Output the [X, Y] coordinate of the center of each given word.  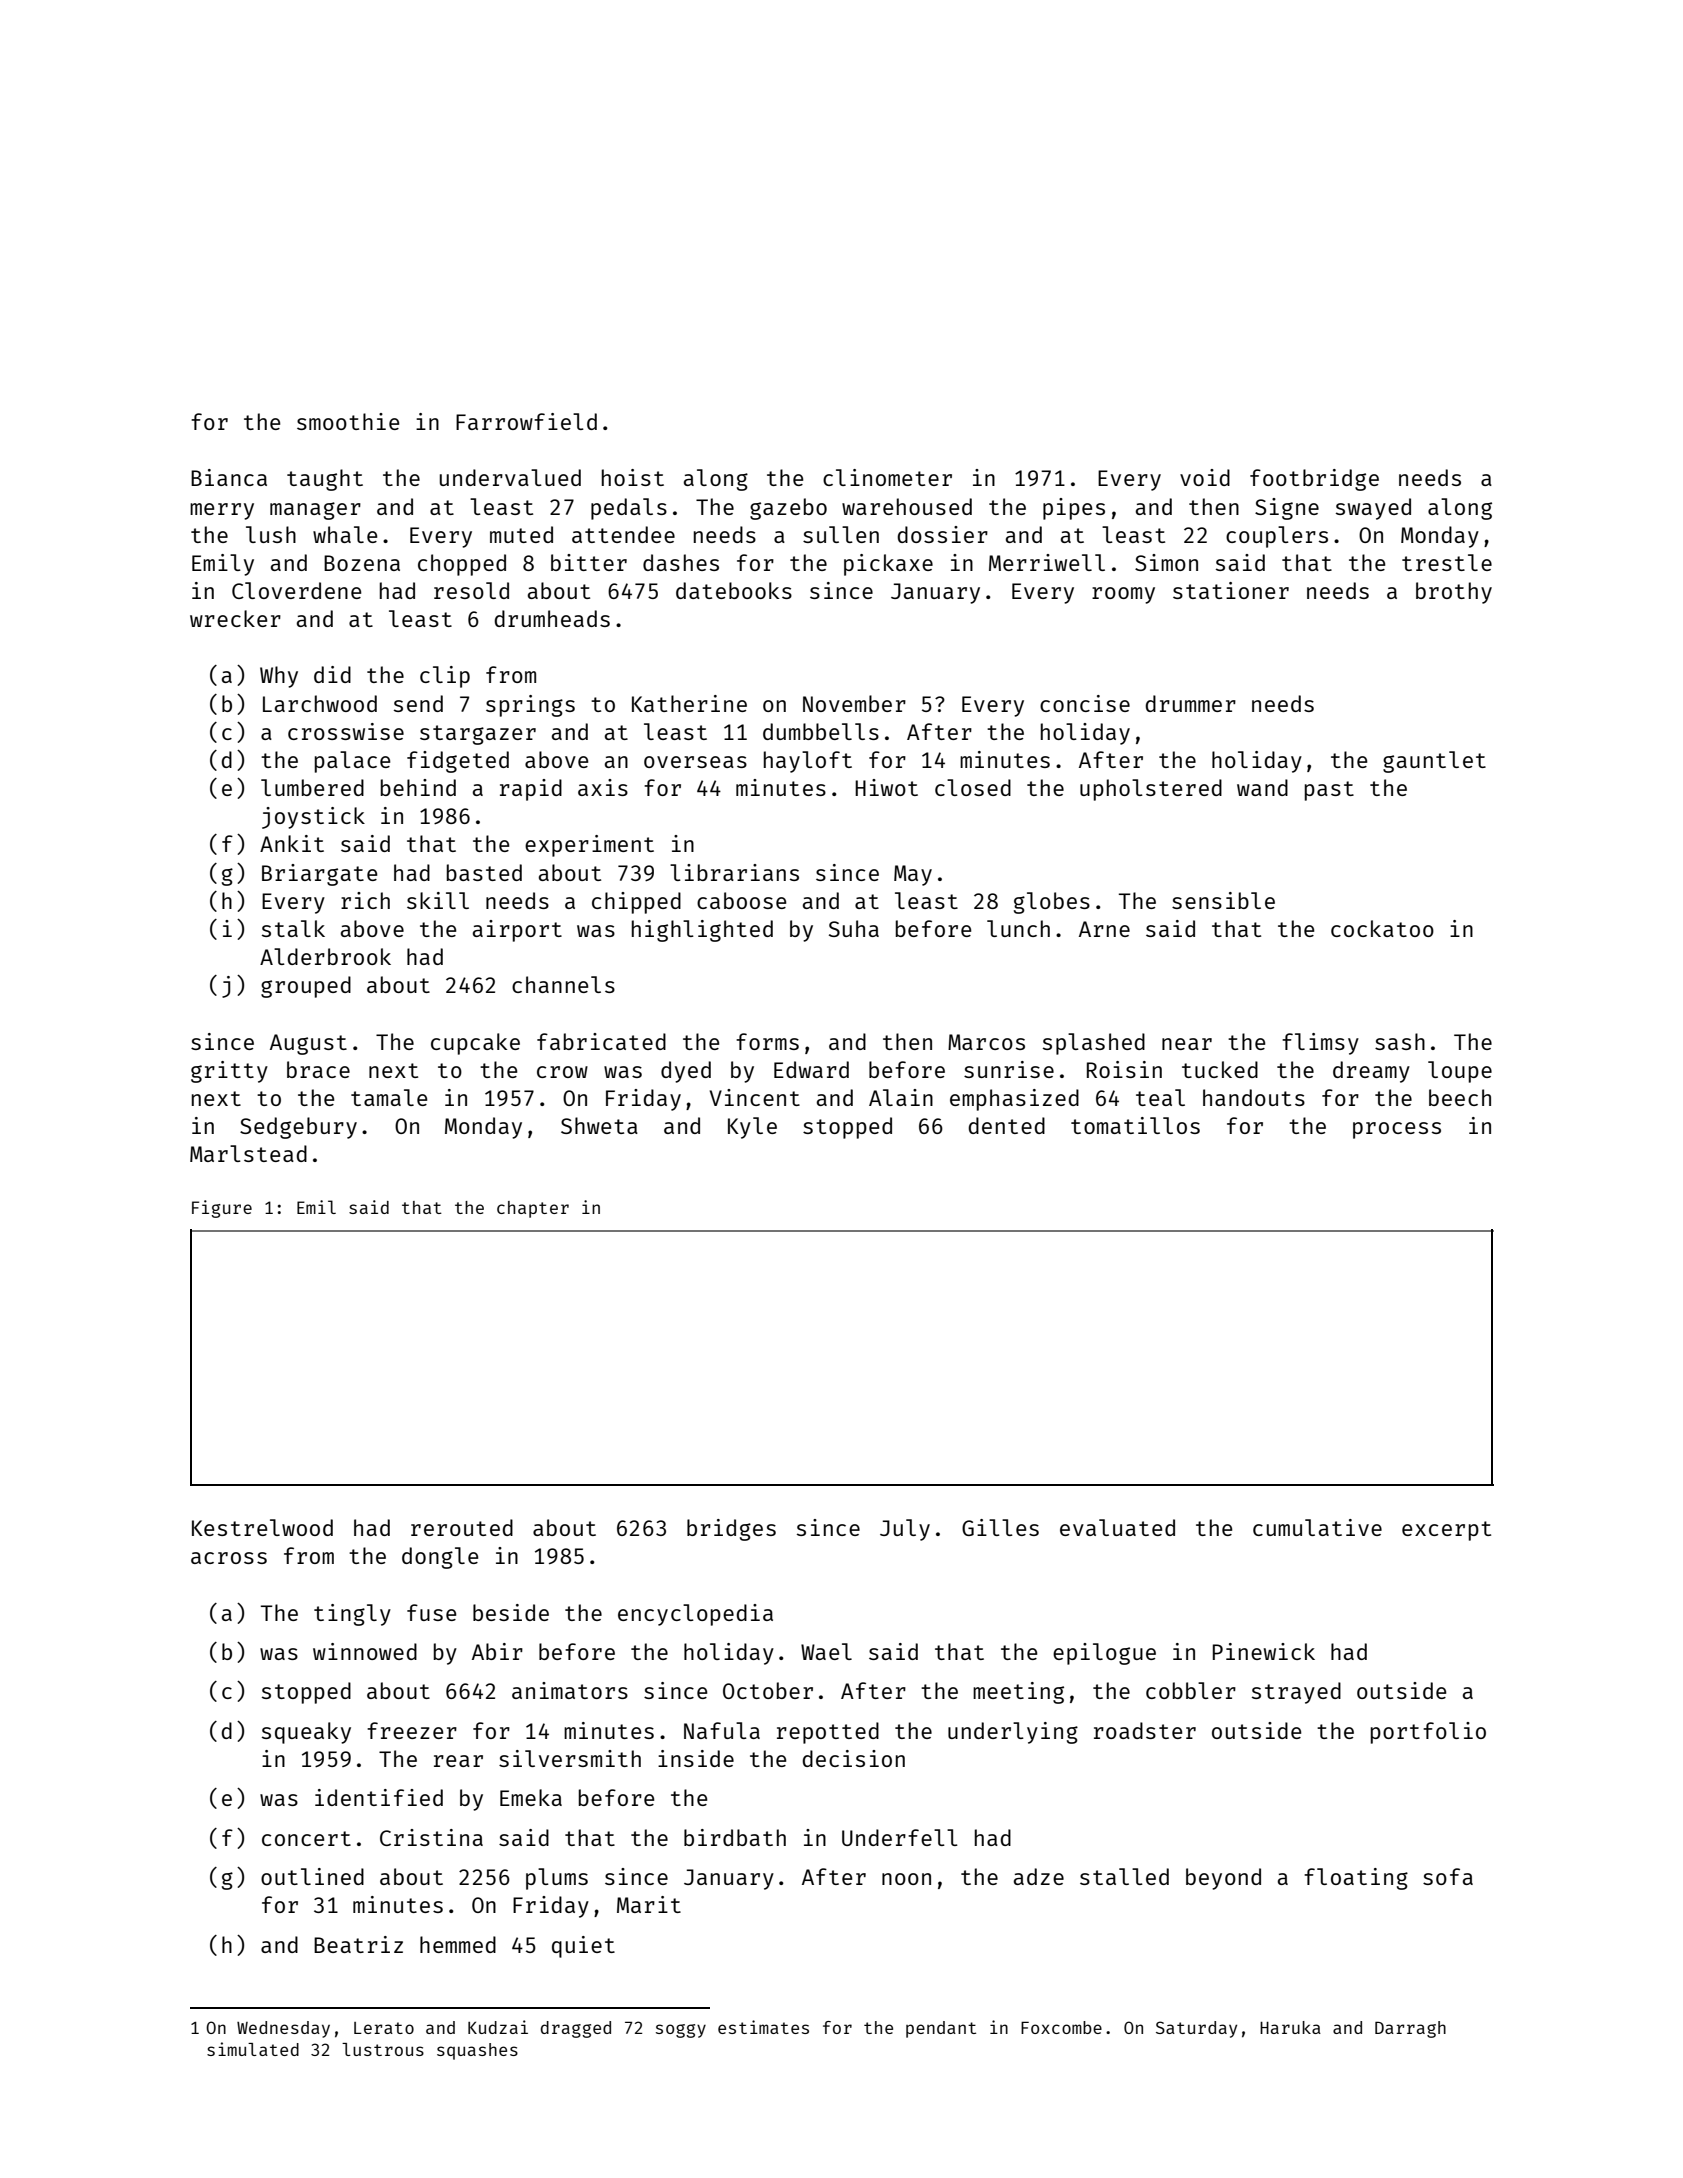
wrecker [235, 618]
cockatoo [1382, 928]
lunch [1018, 928]
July [905, 1530]
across [229, 1558]
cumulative [1317, 1527]
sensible [1223, 900]
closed [973, 787]
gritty [229, 1072]
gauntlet [1434, 762]
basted [484, 872]
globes [1052, 903]
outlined [312, 1876]
